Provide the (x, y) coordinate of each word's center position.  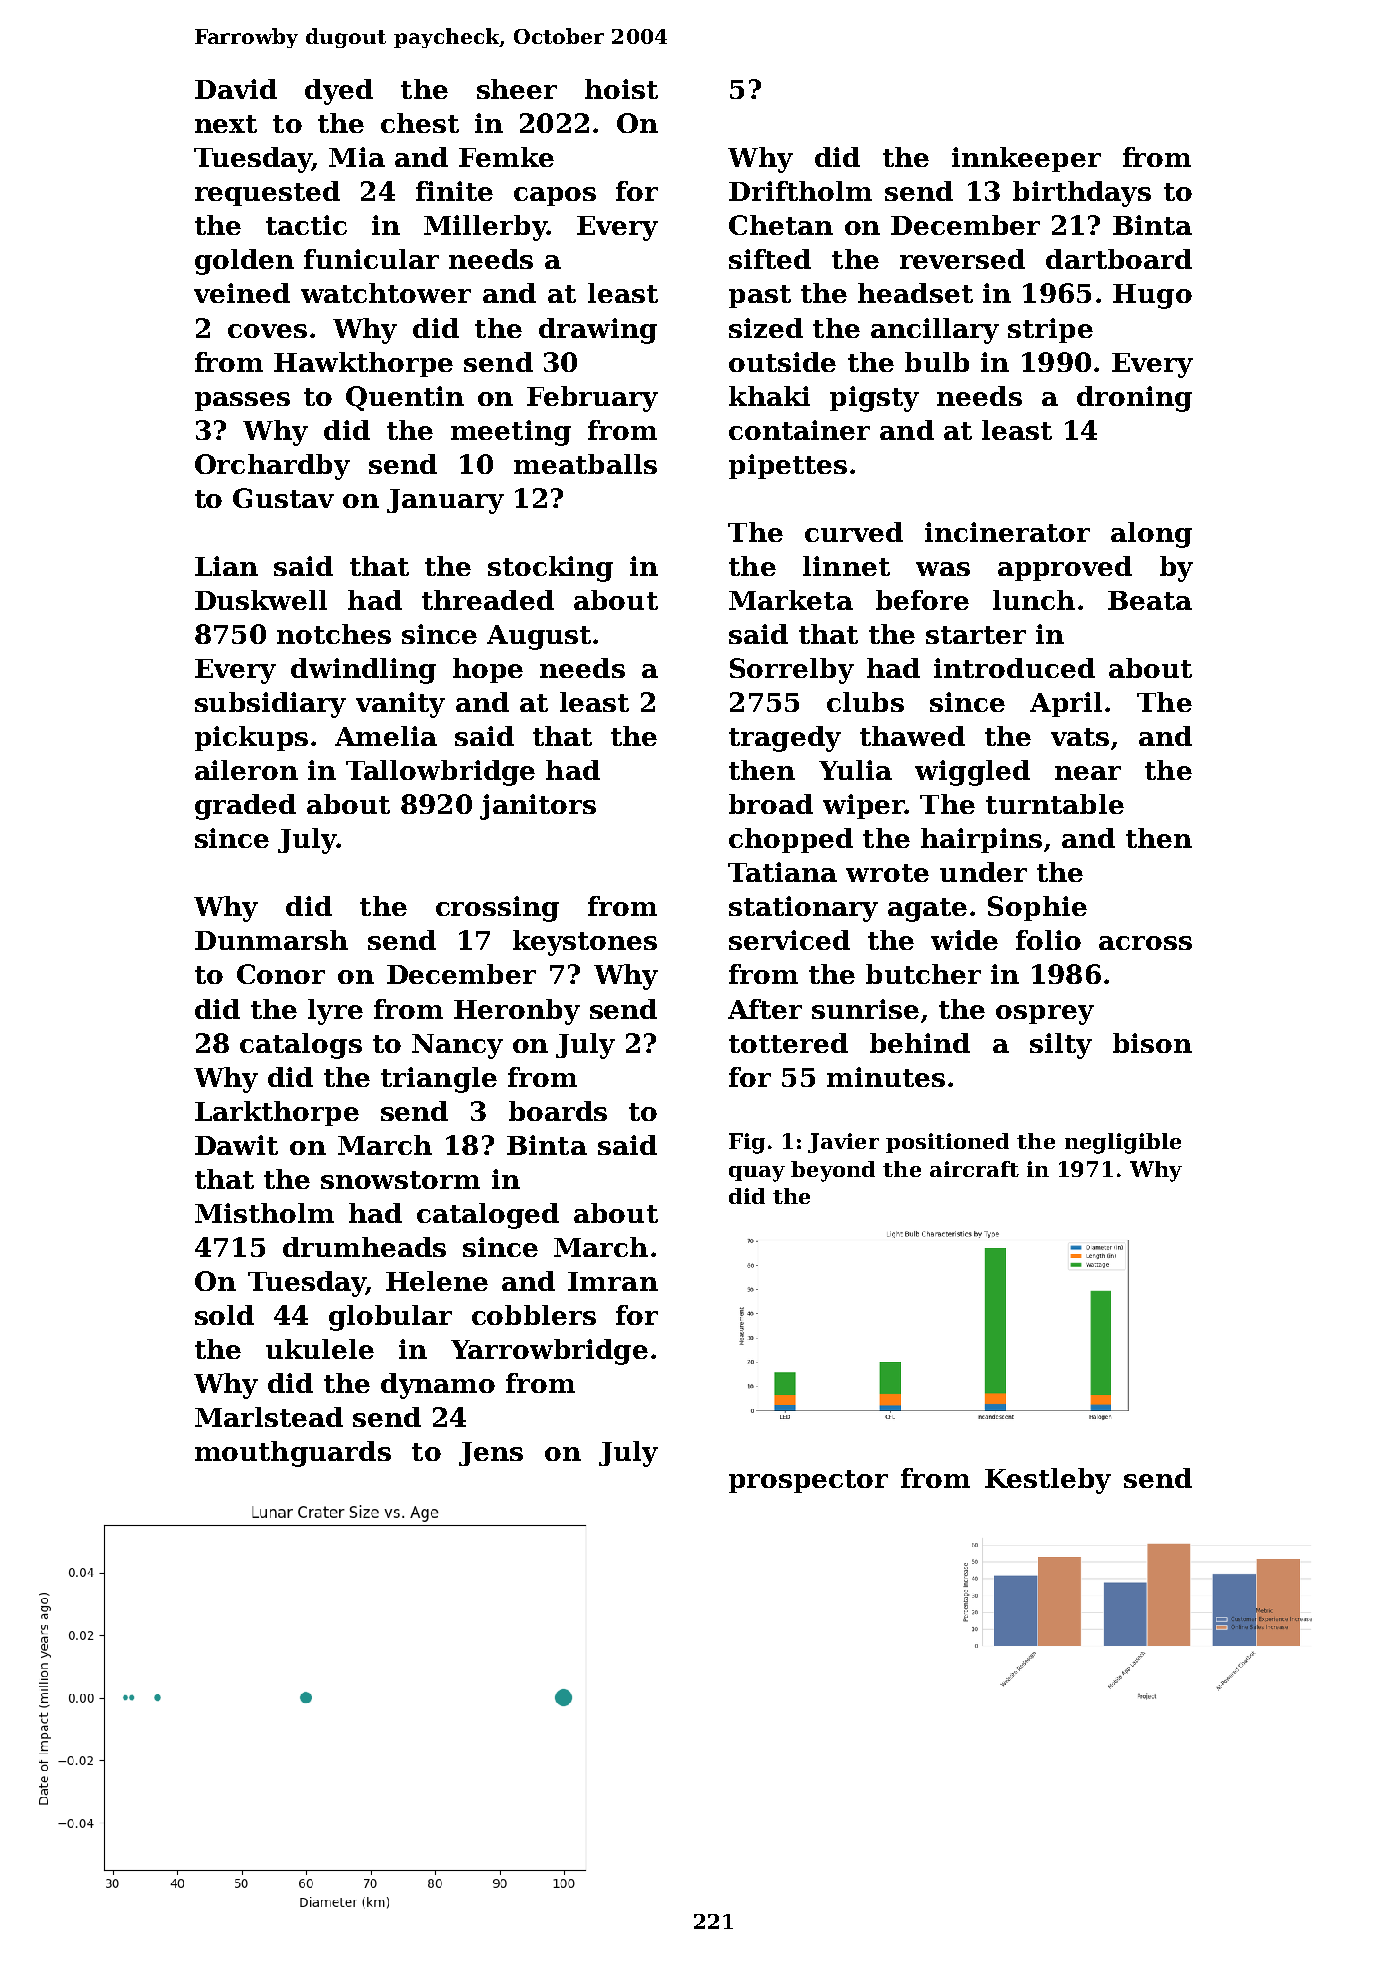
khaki (769, 396)
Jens (491, 1454)
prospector (808, 1481)
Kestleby (1048, 1481)
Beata (1150, 600)
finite (454, 191)
